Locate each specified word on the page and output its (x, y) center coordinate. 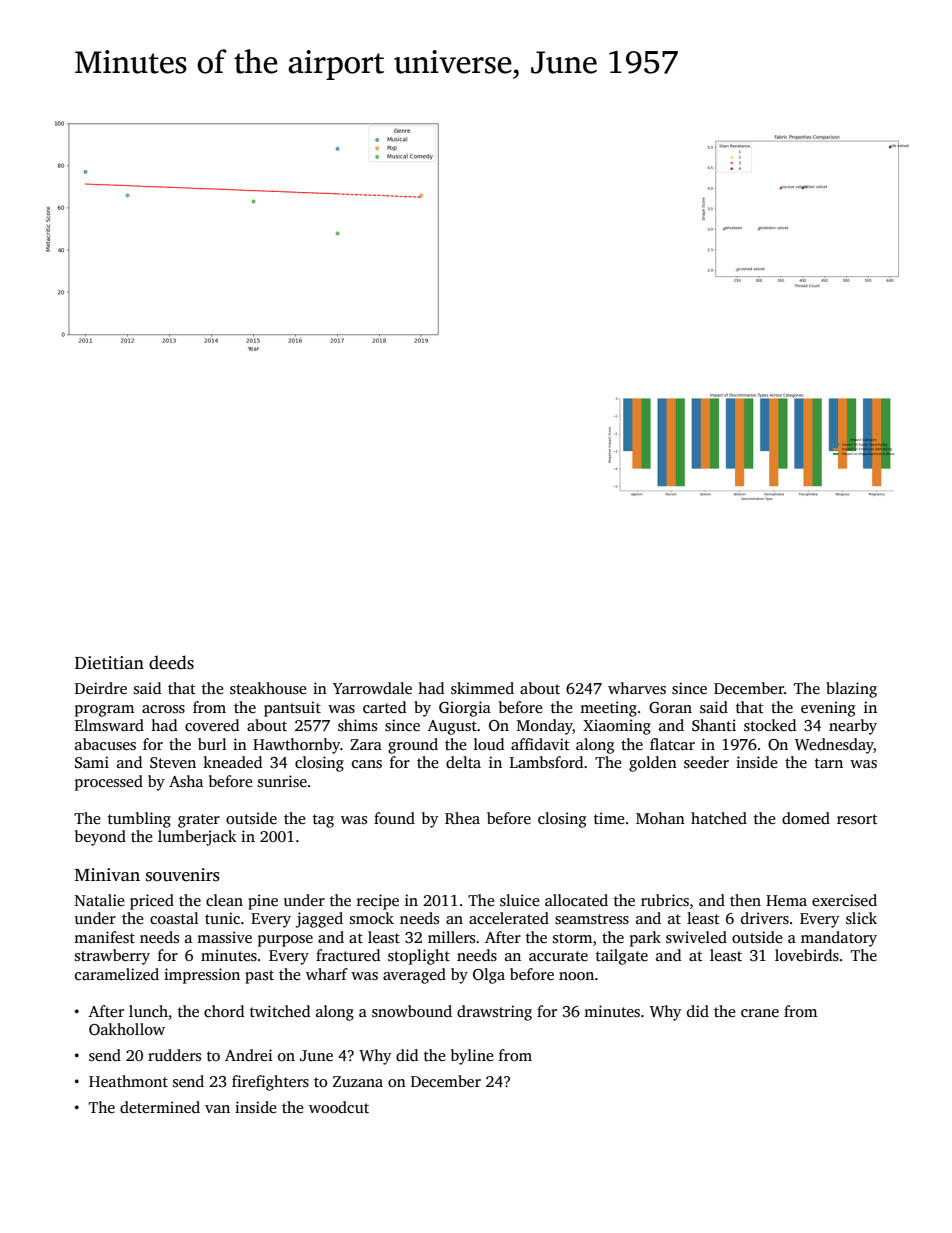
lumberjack (197, 838)
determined (160, 1107)
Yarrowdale (372, 688)
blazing (851, 690)
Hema (786, 900)
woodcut (339, 1107)
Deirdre (101, 688)
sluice (520, 900)
